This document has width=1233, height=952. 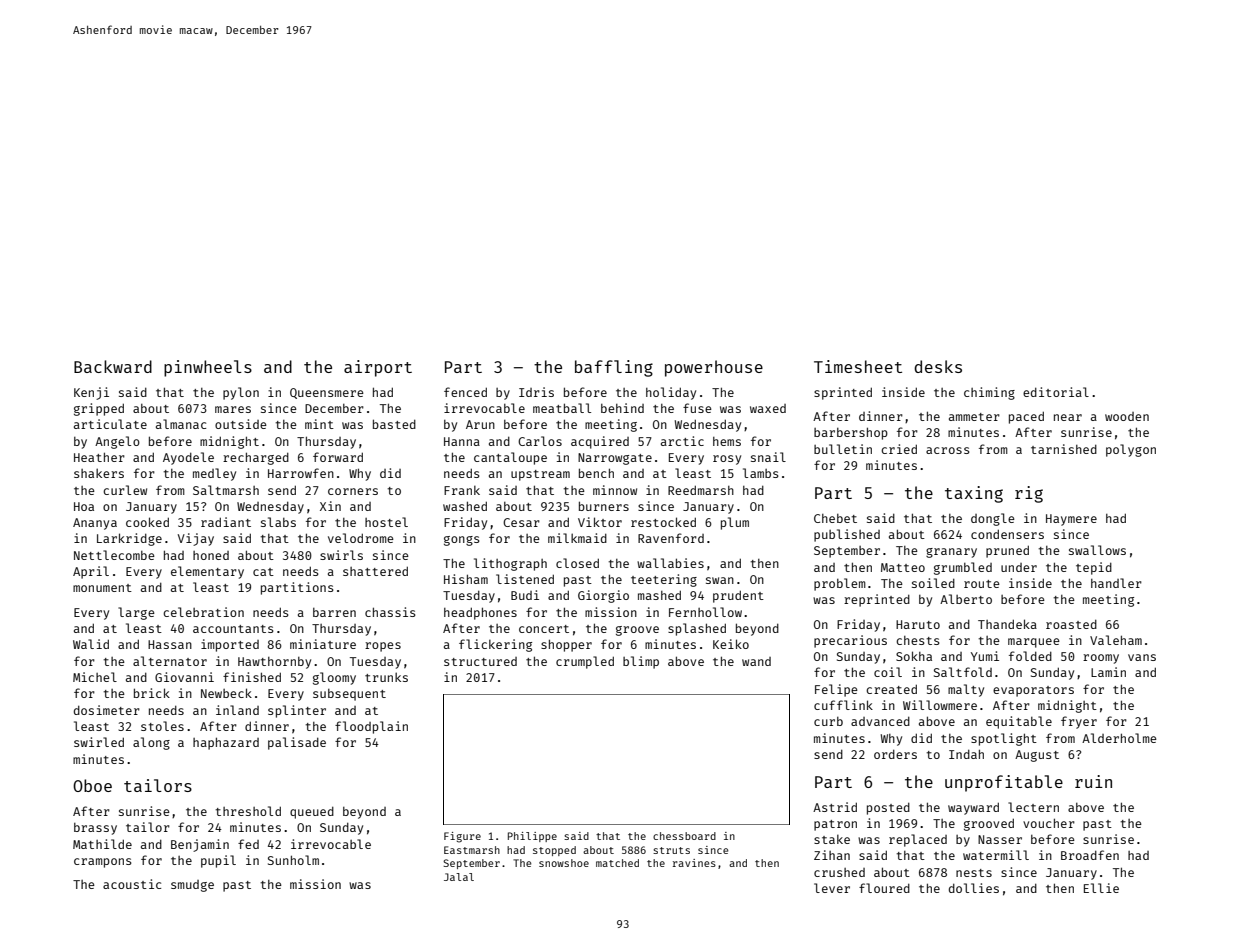 I want to click on Backward, so click(x=113, y=366).
